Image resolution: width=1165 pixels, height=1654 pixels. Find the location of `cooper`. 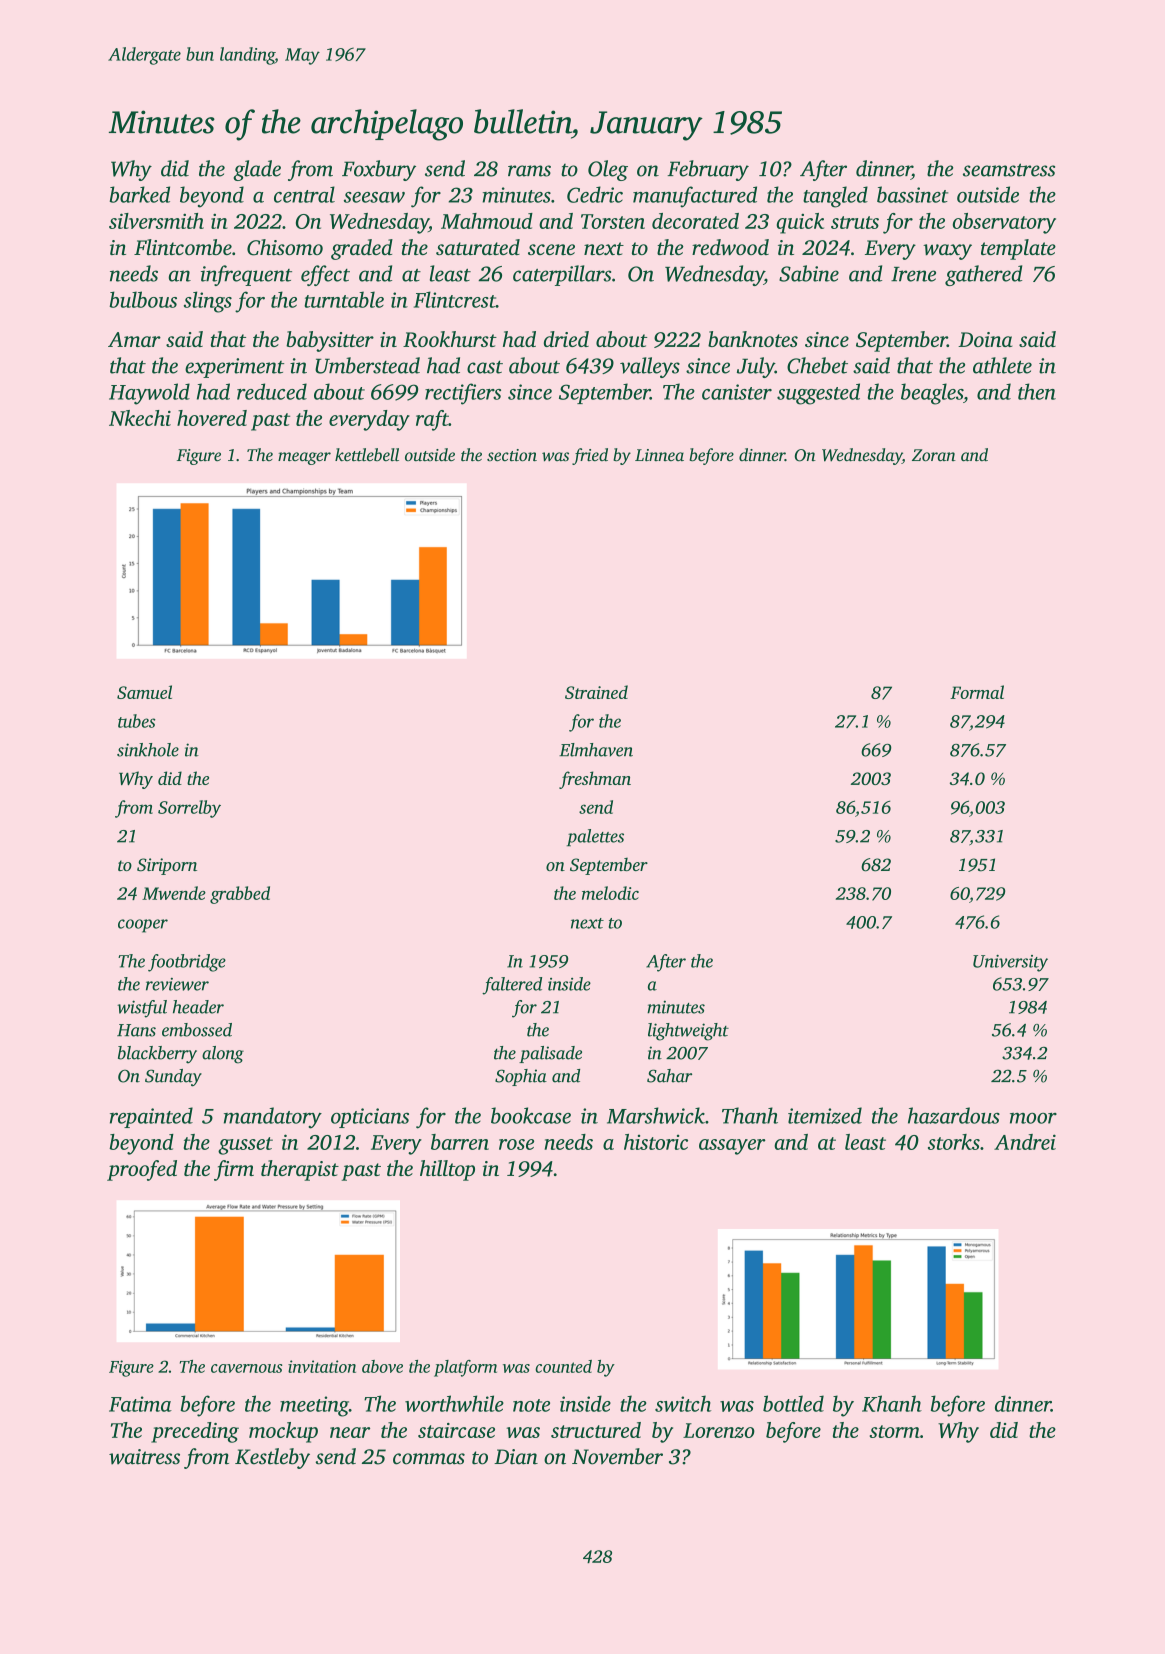

cooper is located at coordinates (143, 926).
